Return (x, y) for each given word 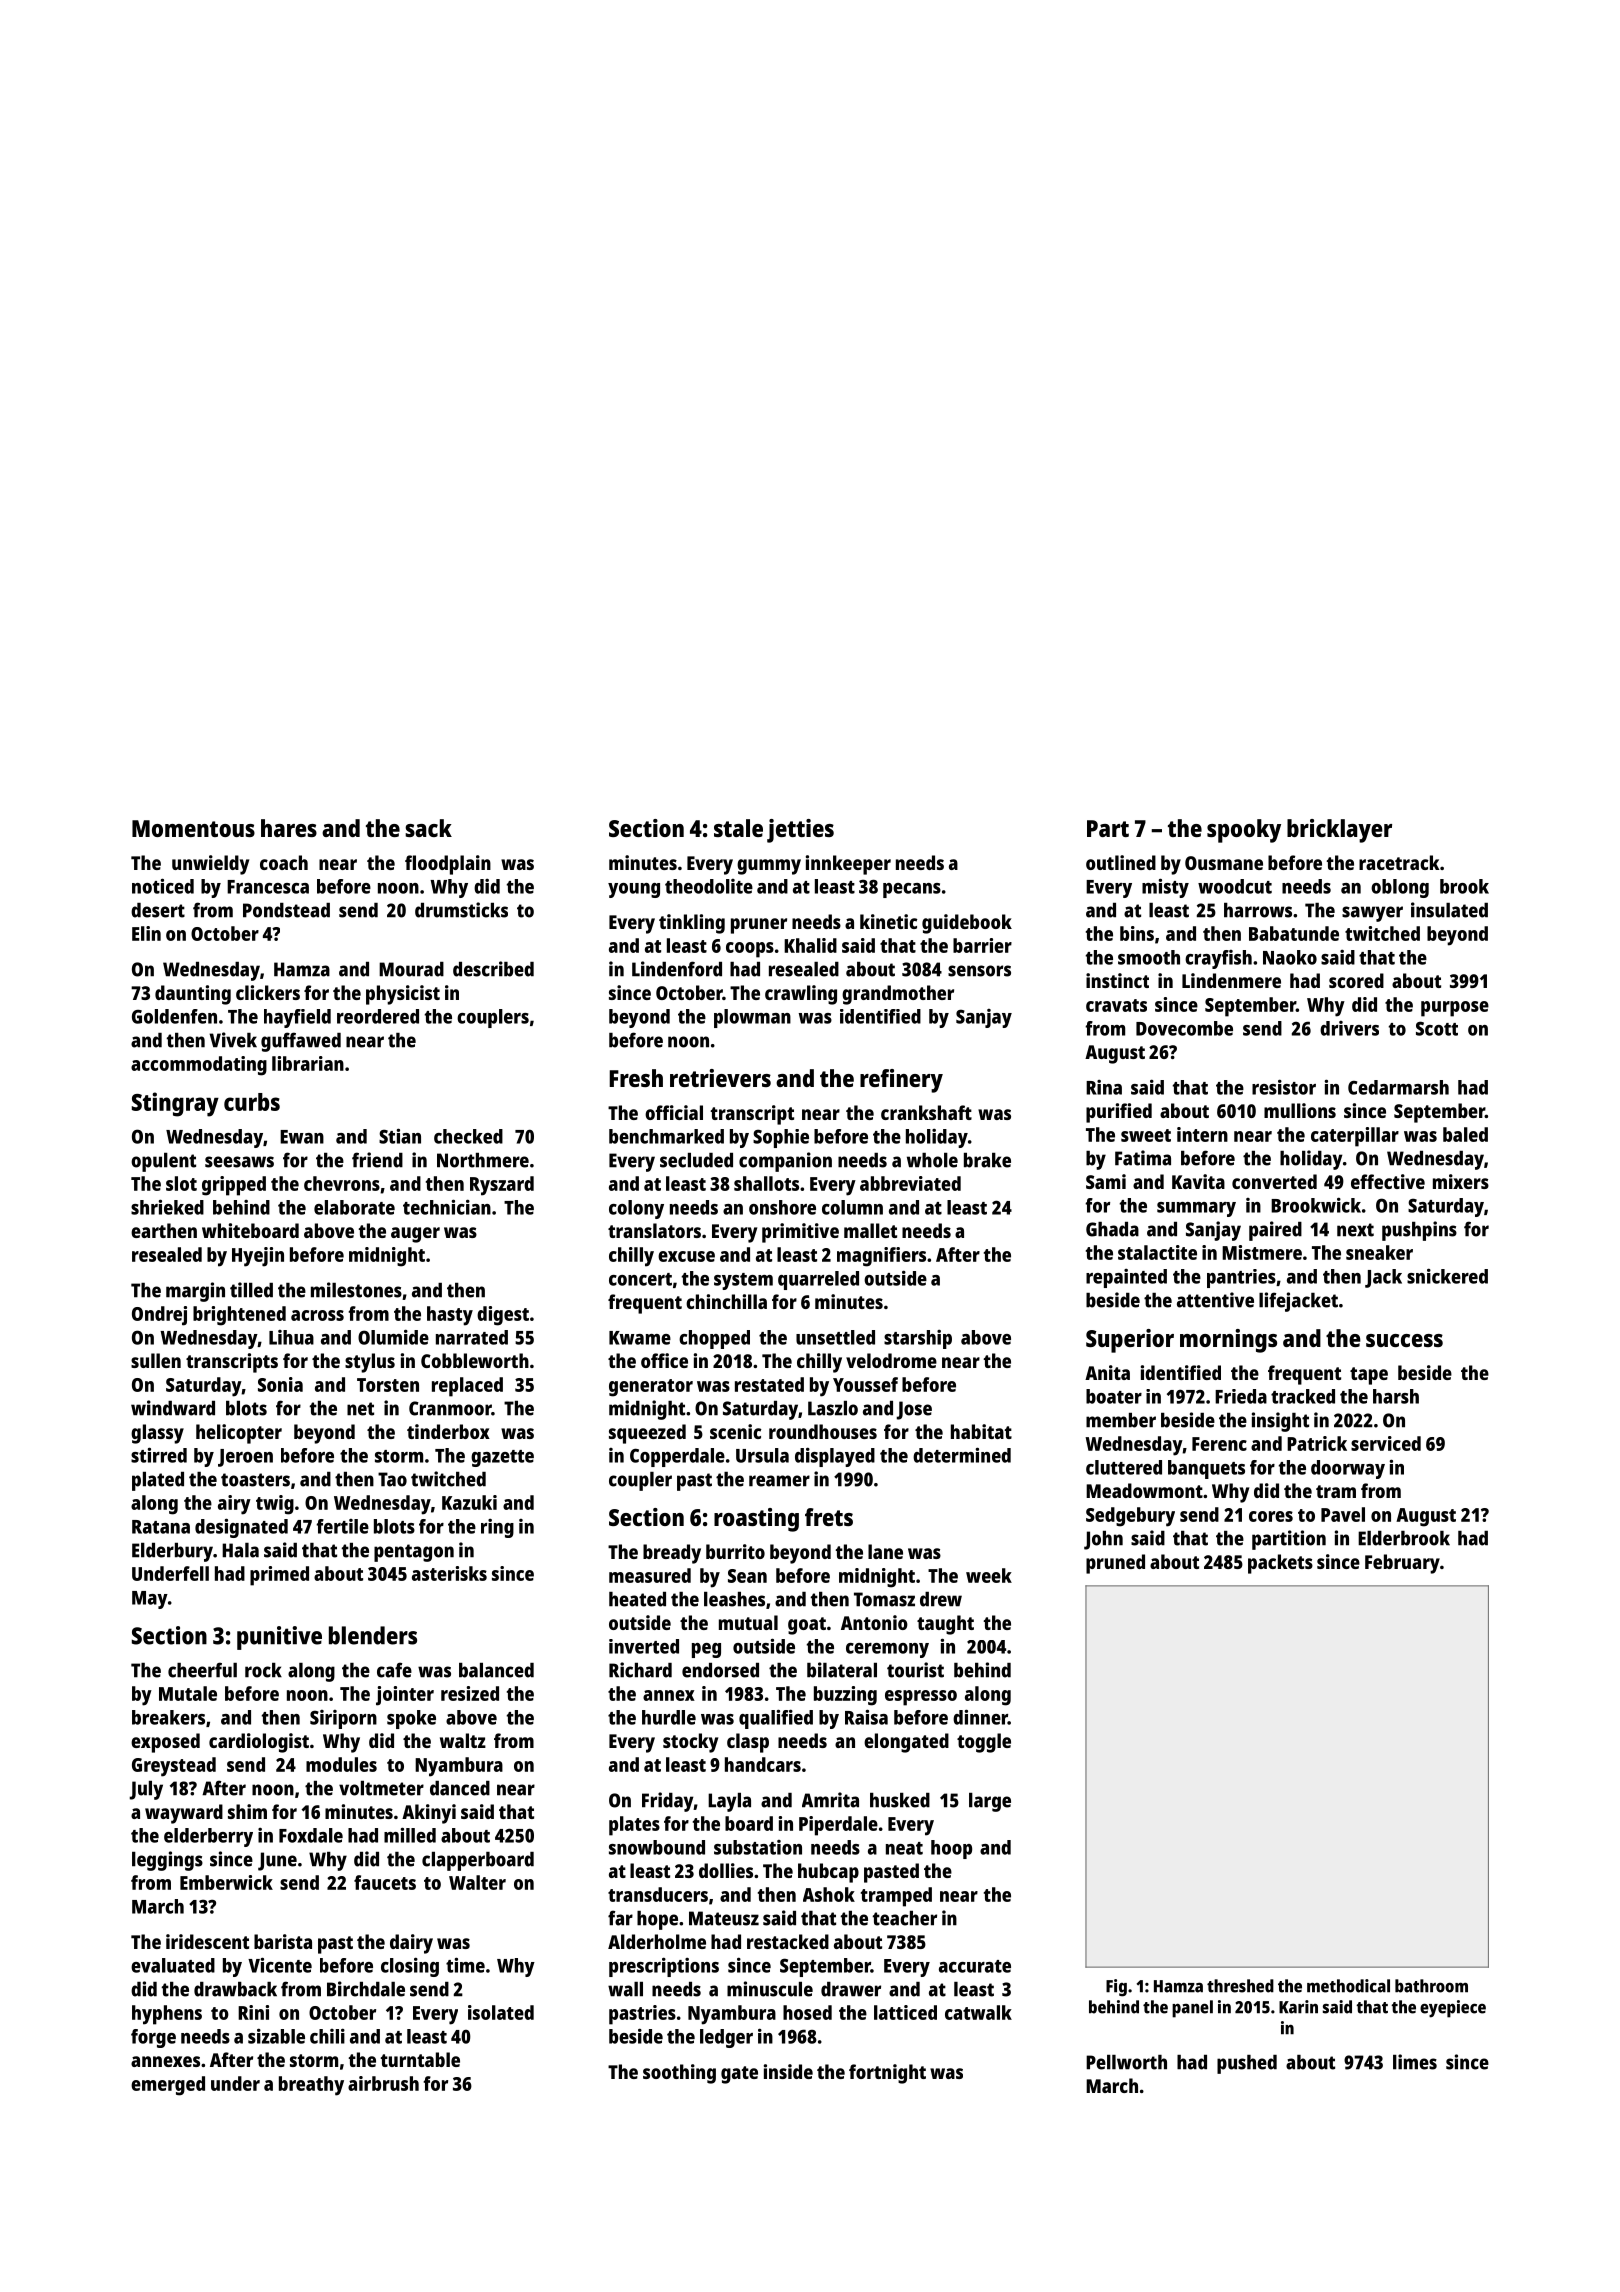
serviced (1386, 1443)
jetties (800, 831)
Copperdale (677, 1457)
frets (829, 1517)
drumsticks (461, 910)
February (1402, 1564)
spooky (1244, 831)
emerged (168, 2086)
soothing (679, 2074)
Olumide (393, 1337)
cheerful (202, 1670)
